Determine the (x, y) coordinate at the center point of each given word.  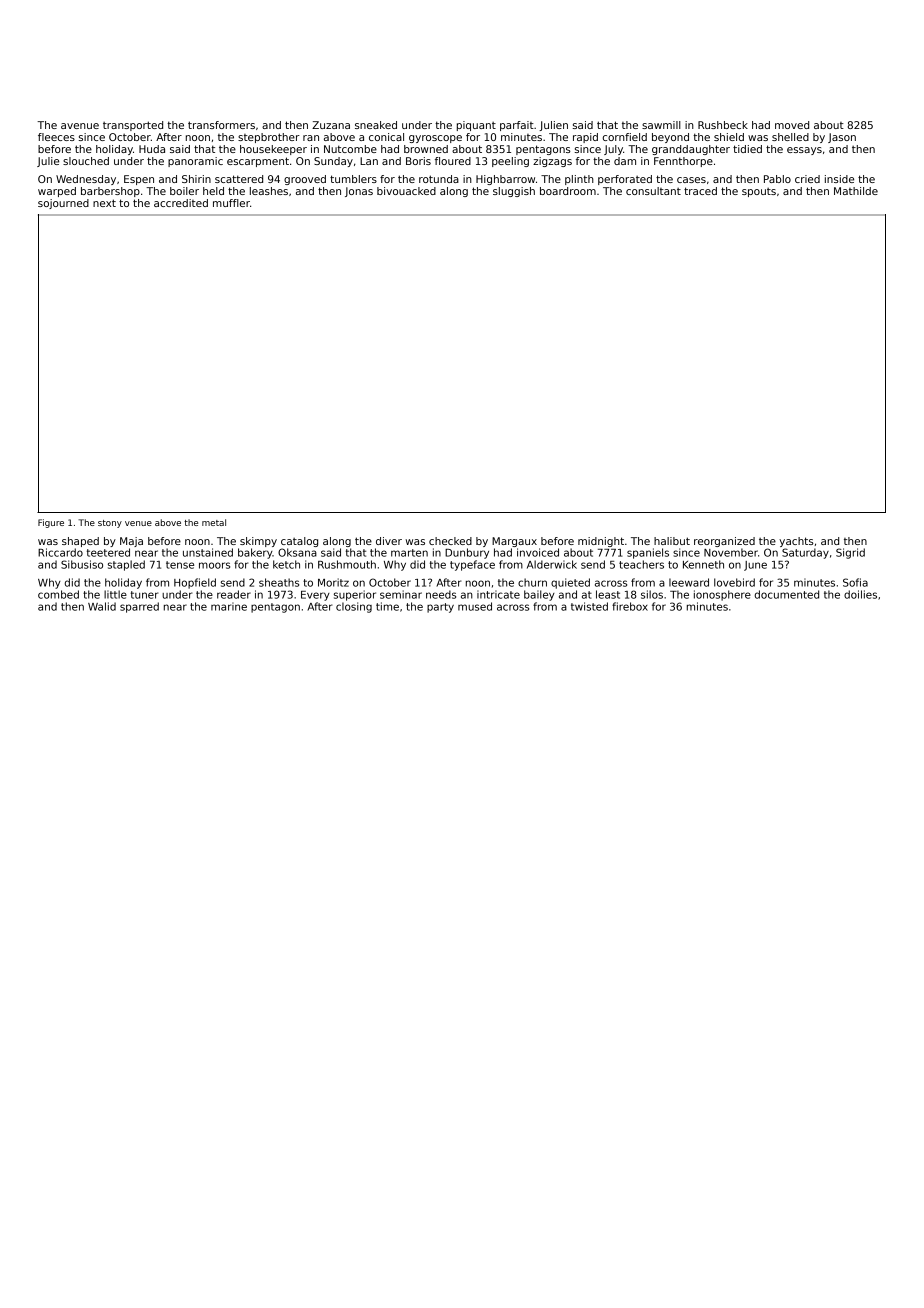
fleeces (56, 137)
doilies (860, 594)
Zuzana (331, 125)
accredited (181, 203)
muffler (231, 203)
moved (792, 125)
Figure (51, 523)
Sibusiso (82, 564)
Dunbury (467, 553)
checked (450, 541)
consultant (653, 191)
